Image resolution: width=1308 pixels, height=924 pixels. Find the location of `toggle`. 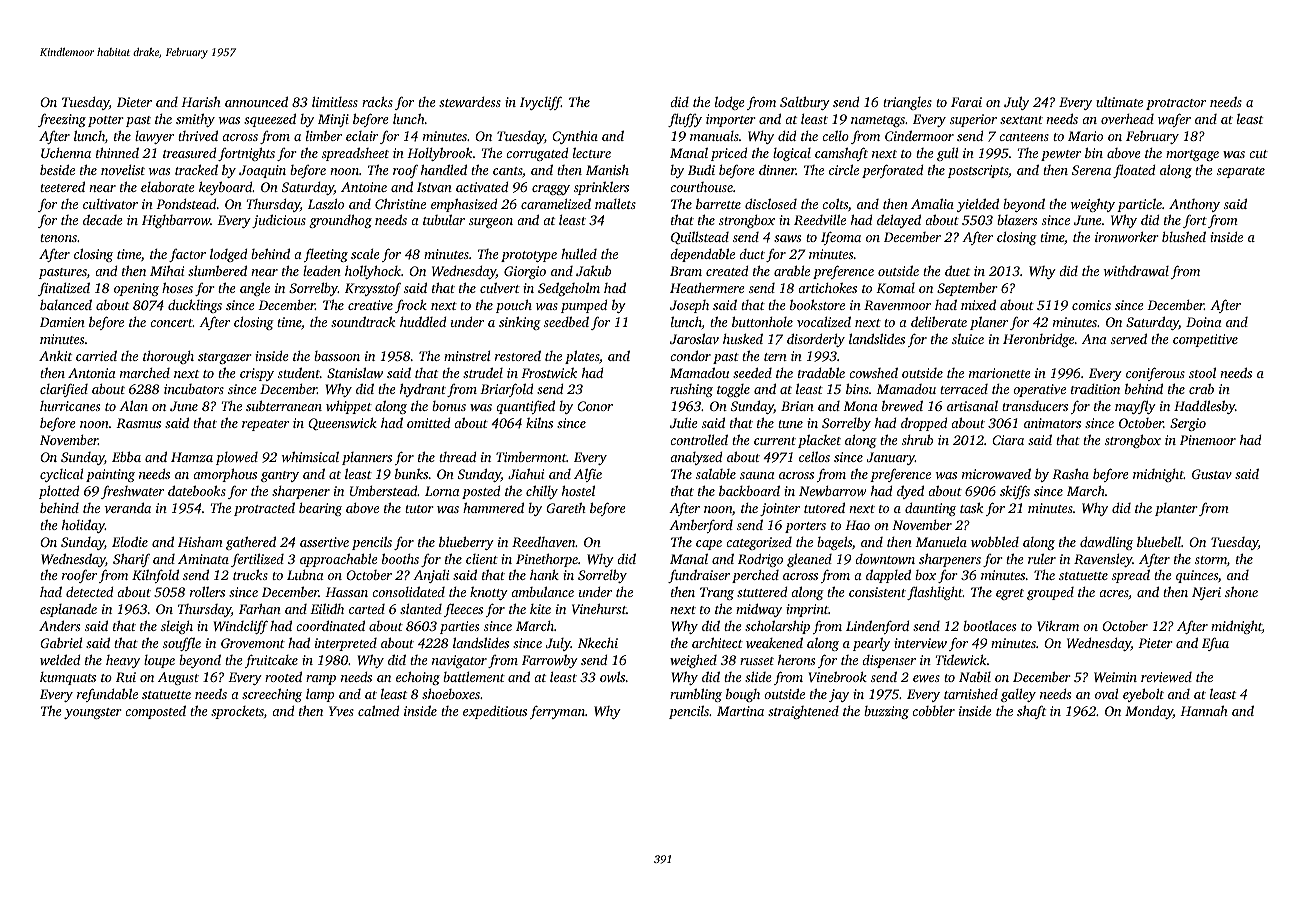

toggle is located at coordinates (733, 390).
